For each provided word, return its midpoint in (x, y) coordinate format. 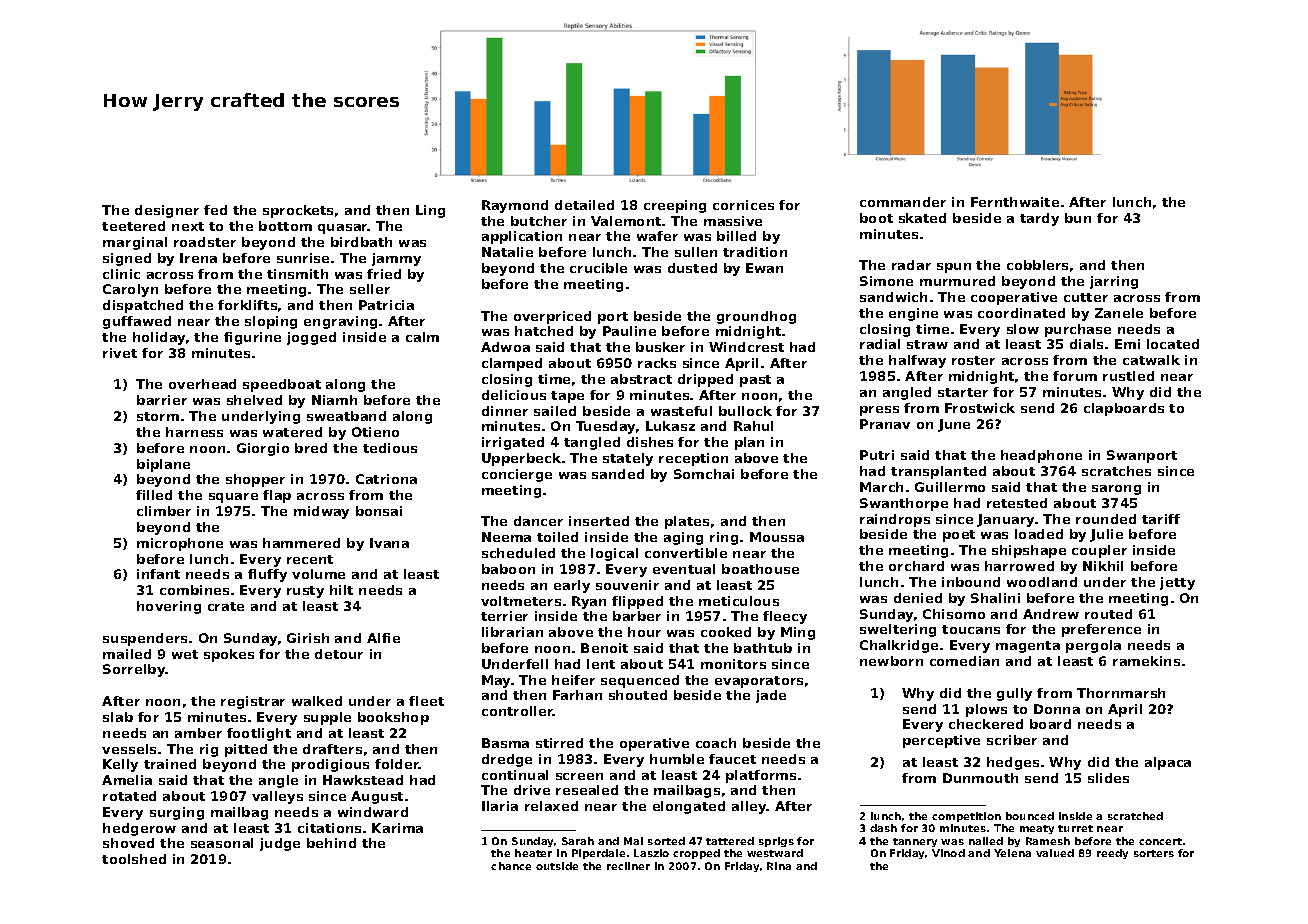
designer (167, 211)
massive (733, 221)
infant (158, 574)
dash (883, 828)
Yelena (1012, 853)
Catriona (386, 479)
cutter (1086, 297)
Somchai (704, 474)
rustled (1128, 376)
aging (683, 538)
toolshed (134, 859)
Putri (877, 455)
